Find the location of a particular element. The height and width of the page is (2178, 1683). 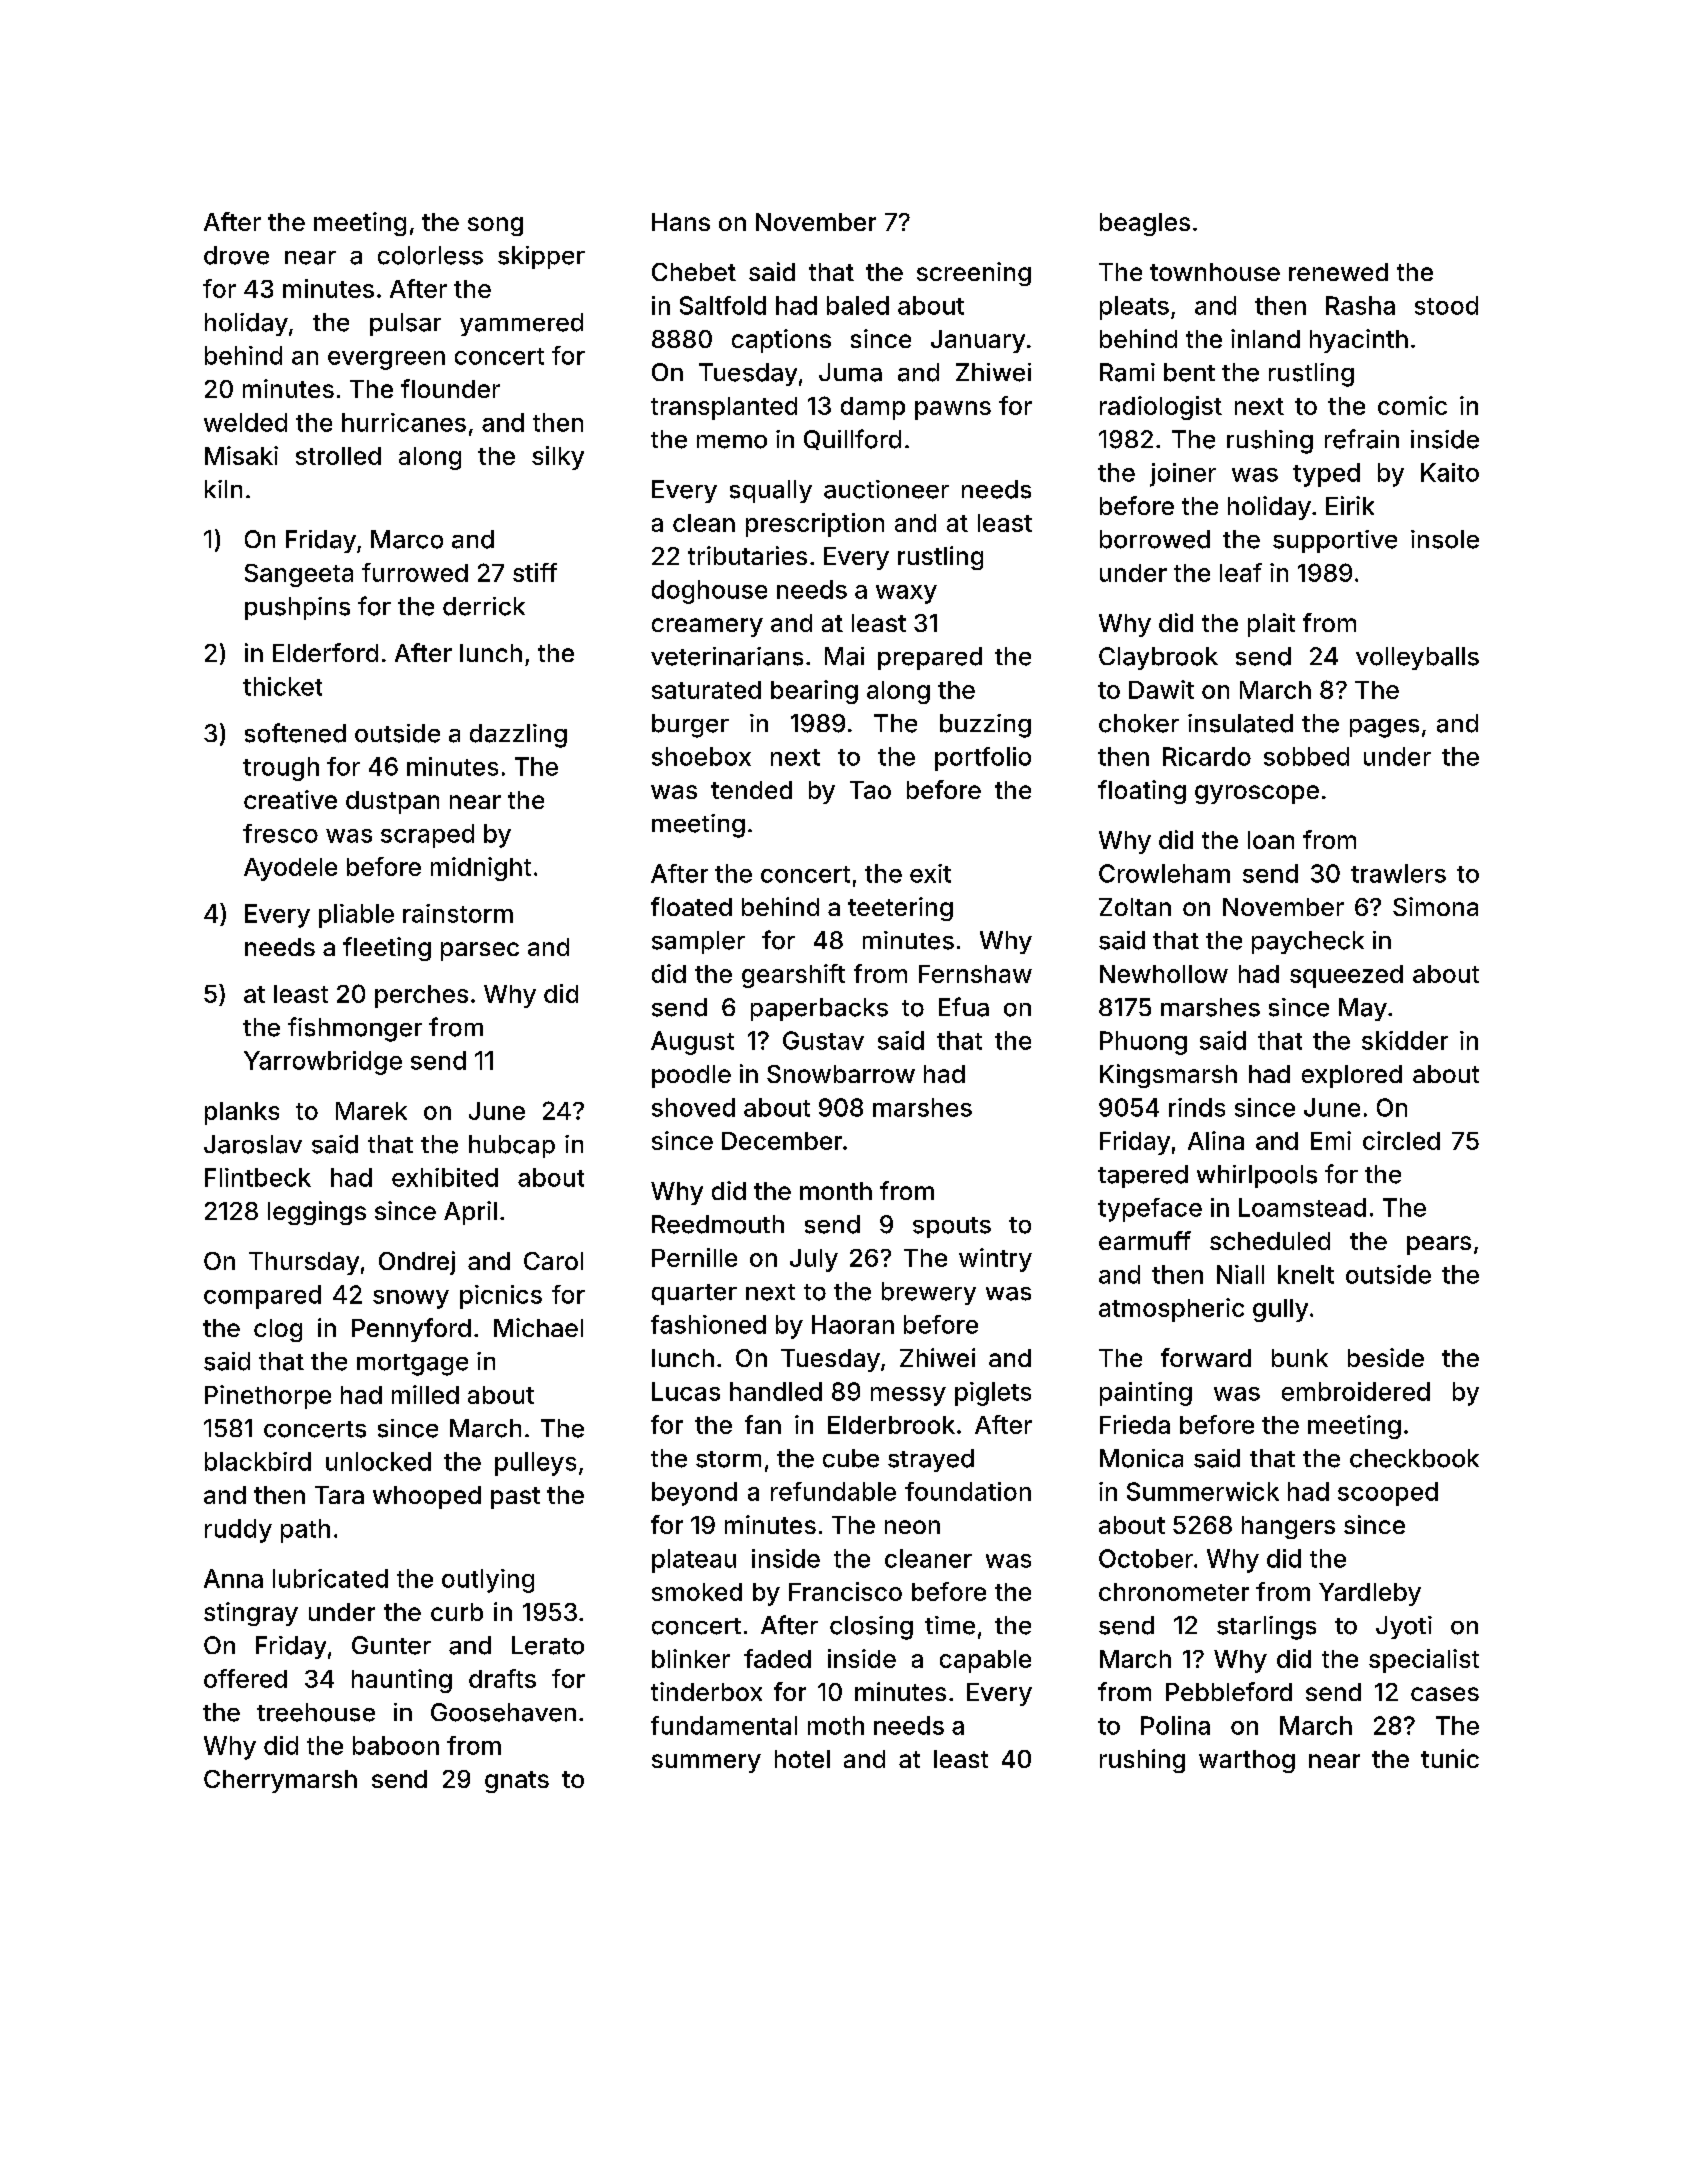

Dawit is located at coordinates (1161, 689).
